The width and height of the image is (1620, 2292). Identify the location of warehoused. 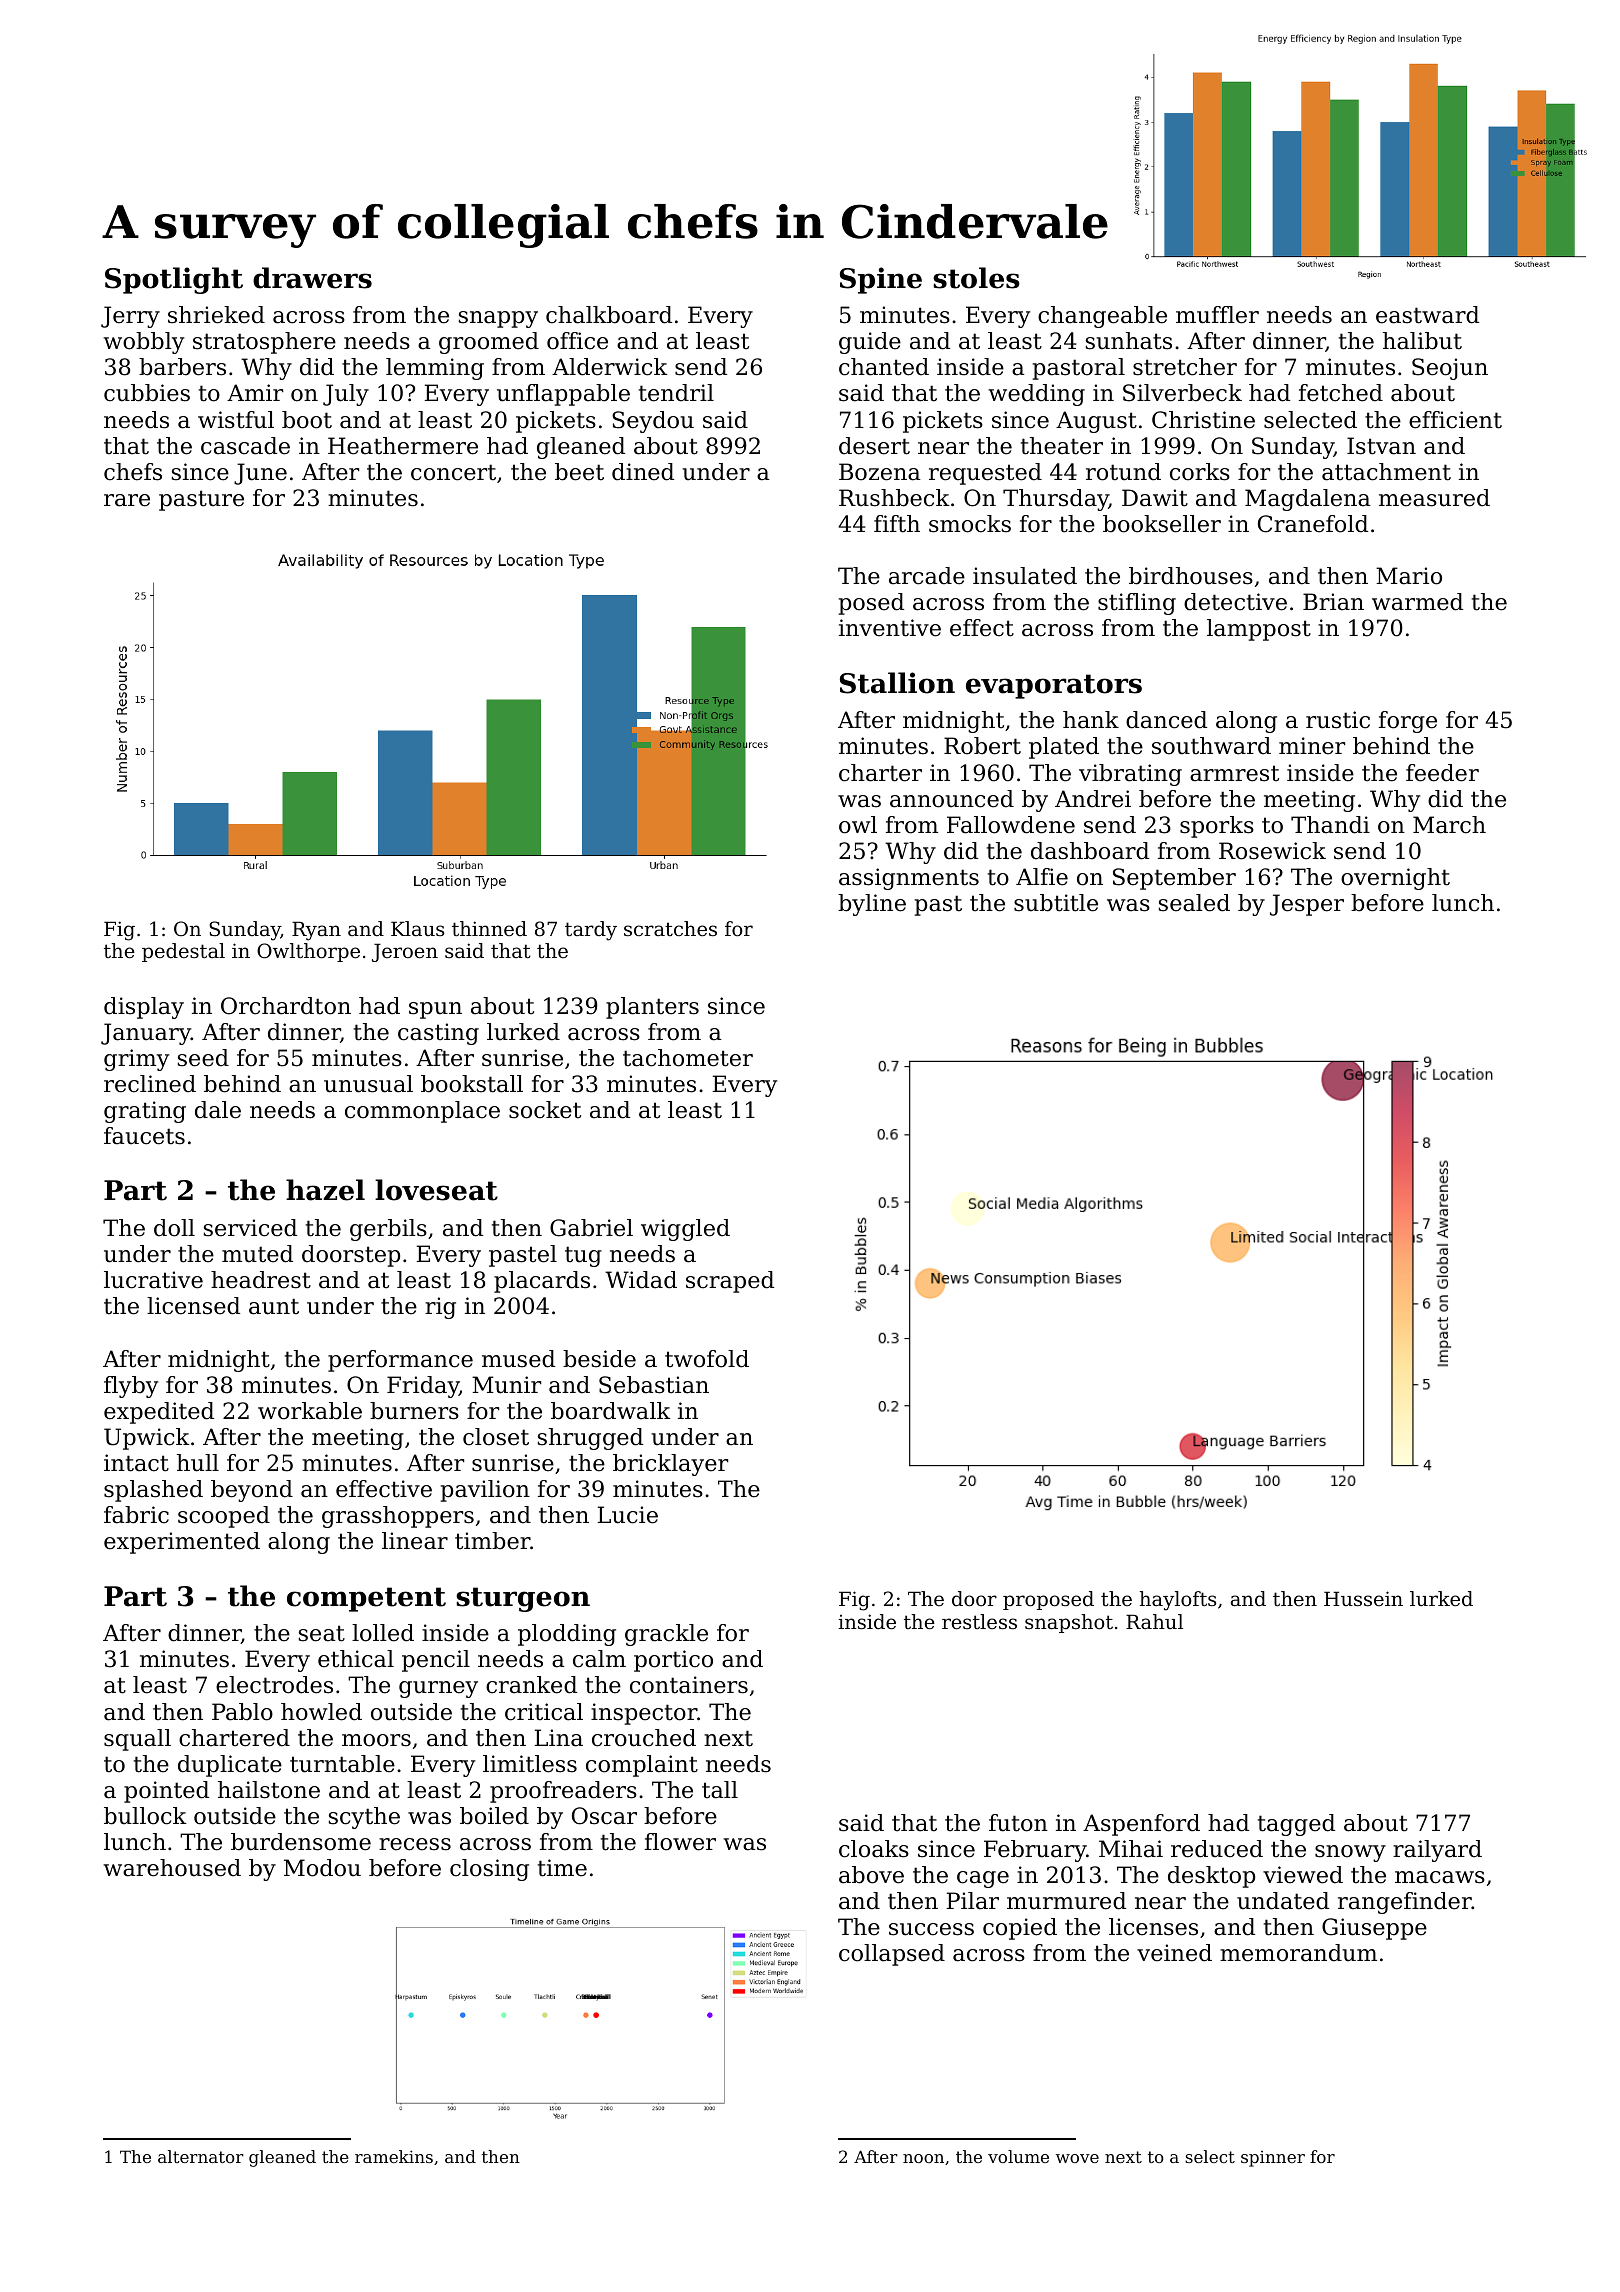
(172, 1868).
